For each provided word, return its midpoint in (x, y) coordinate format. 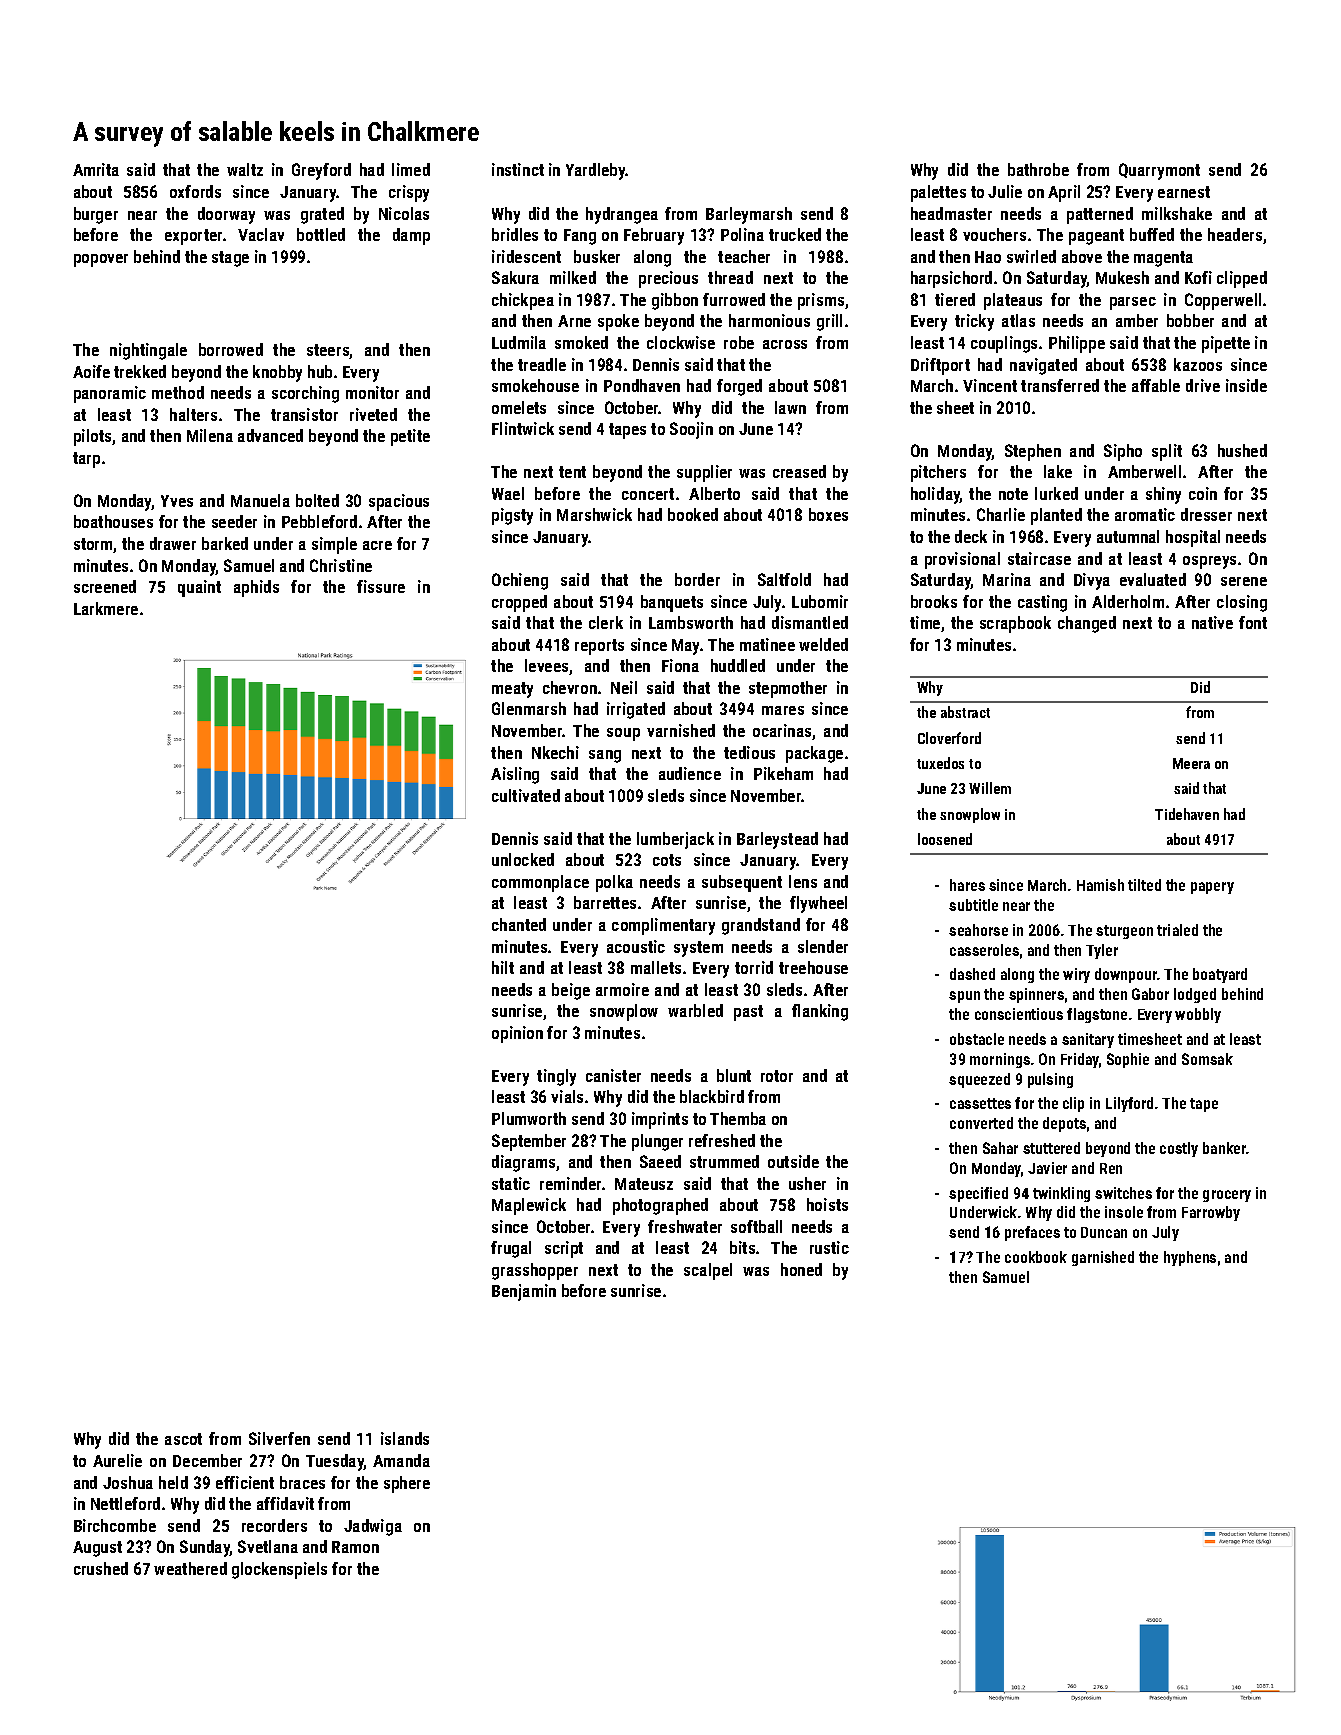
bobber (1190, 320)
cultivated (526, 795)
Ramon (355, 1547)
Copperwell (1223, 301)
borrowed (231, 349)
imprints (660, 1120)
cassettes (980, 1103)
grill (829, 322)
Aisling (515, 775)
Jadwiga (373, 1527)
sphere (407, 1484)
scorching (305, 394)
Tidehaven (1187, 814)
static (511, 1183)
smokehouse (535, 385)
